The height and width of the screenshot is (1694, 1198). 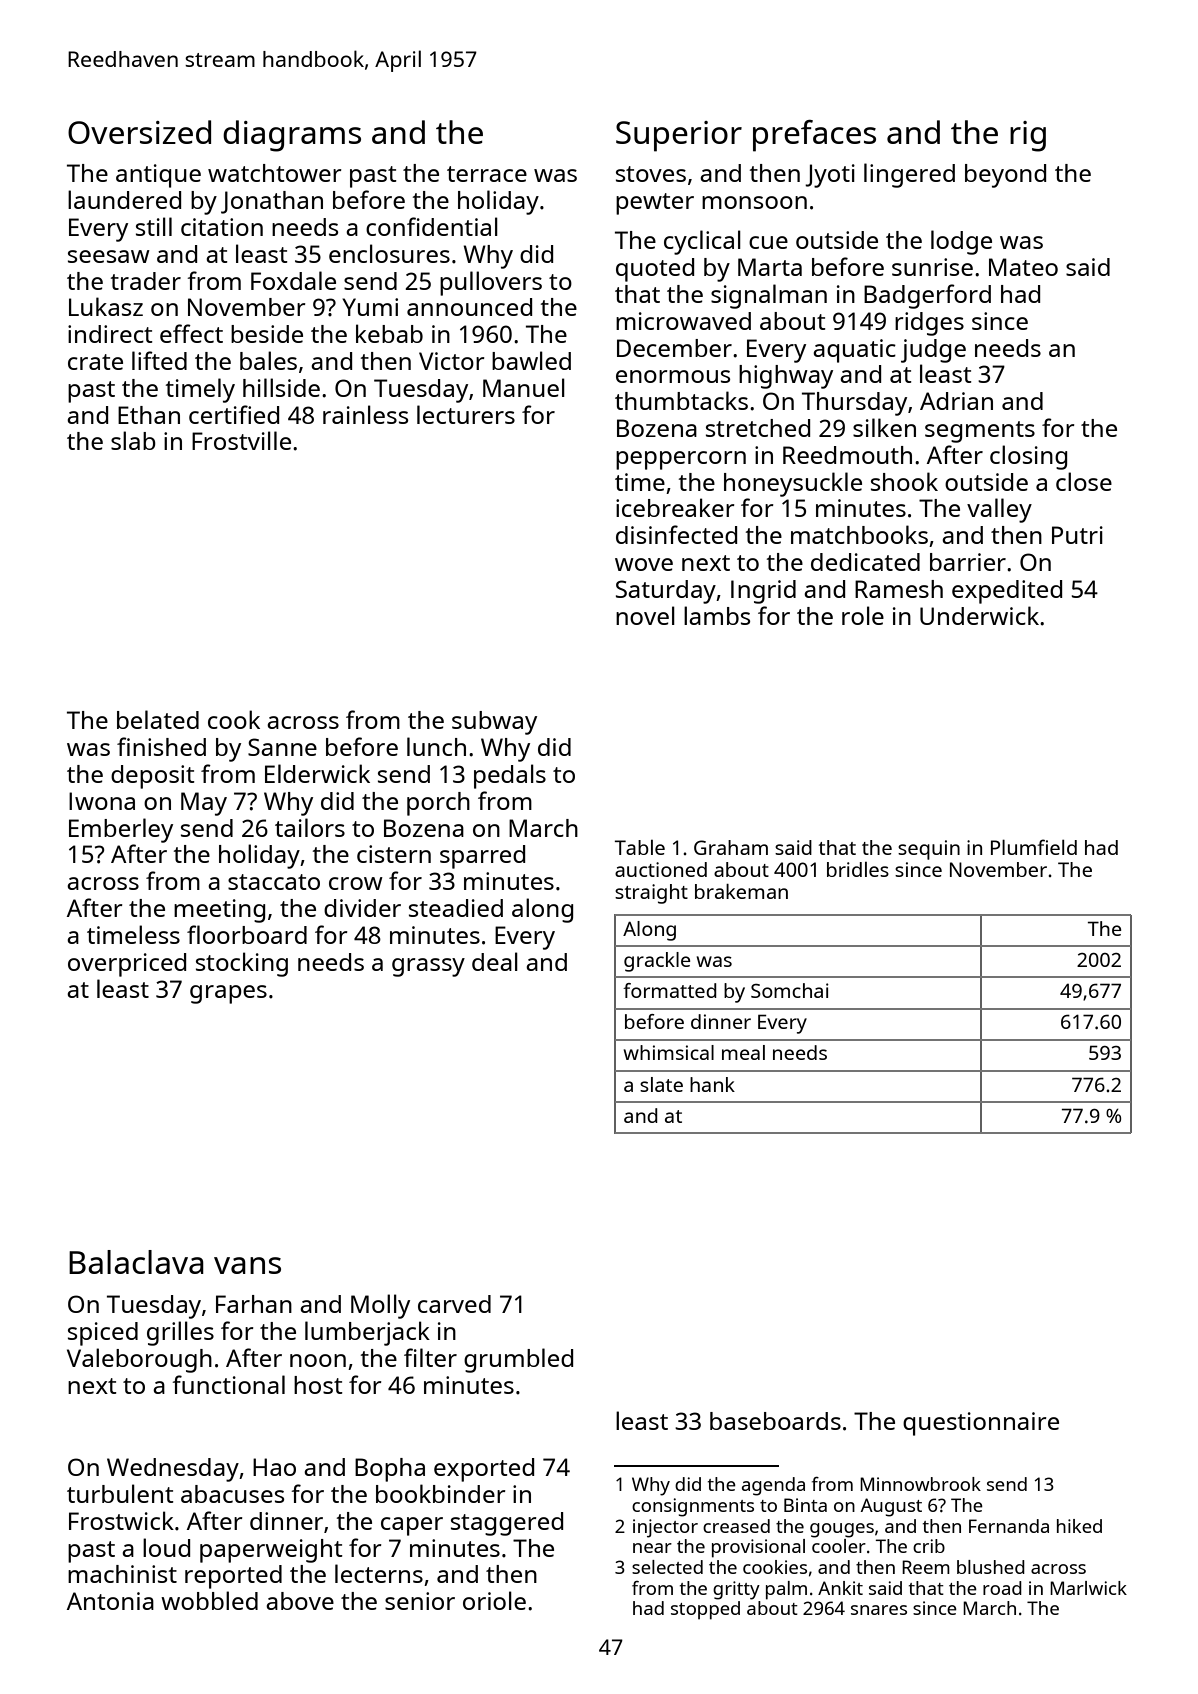 What do you see at coordinates (661, 869) in the screenshot?
I see `auctioned` at bounding box center [661, 869].
